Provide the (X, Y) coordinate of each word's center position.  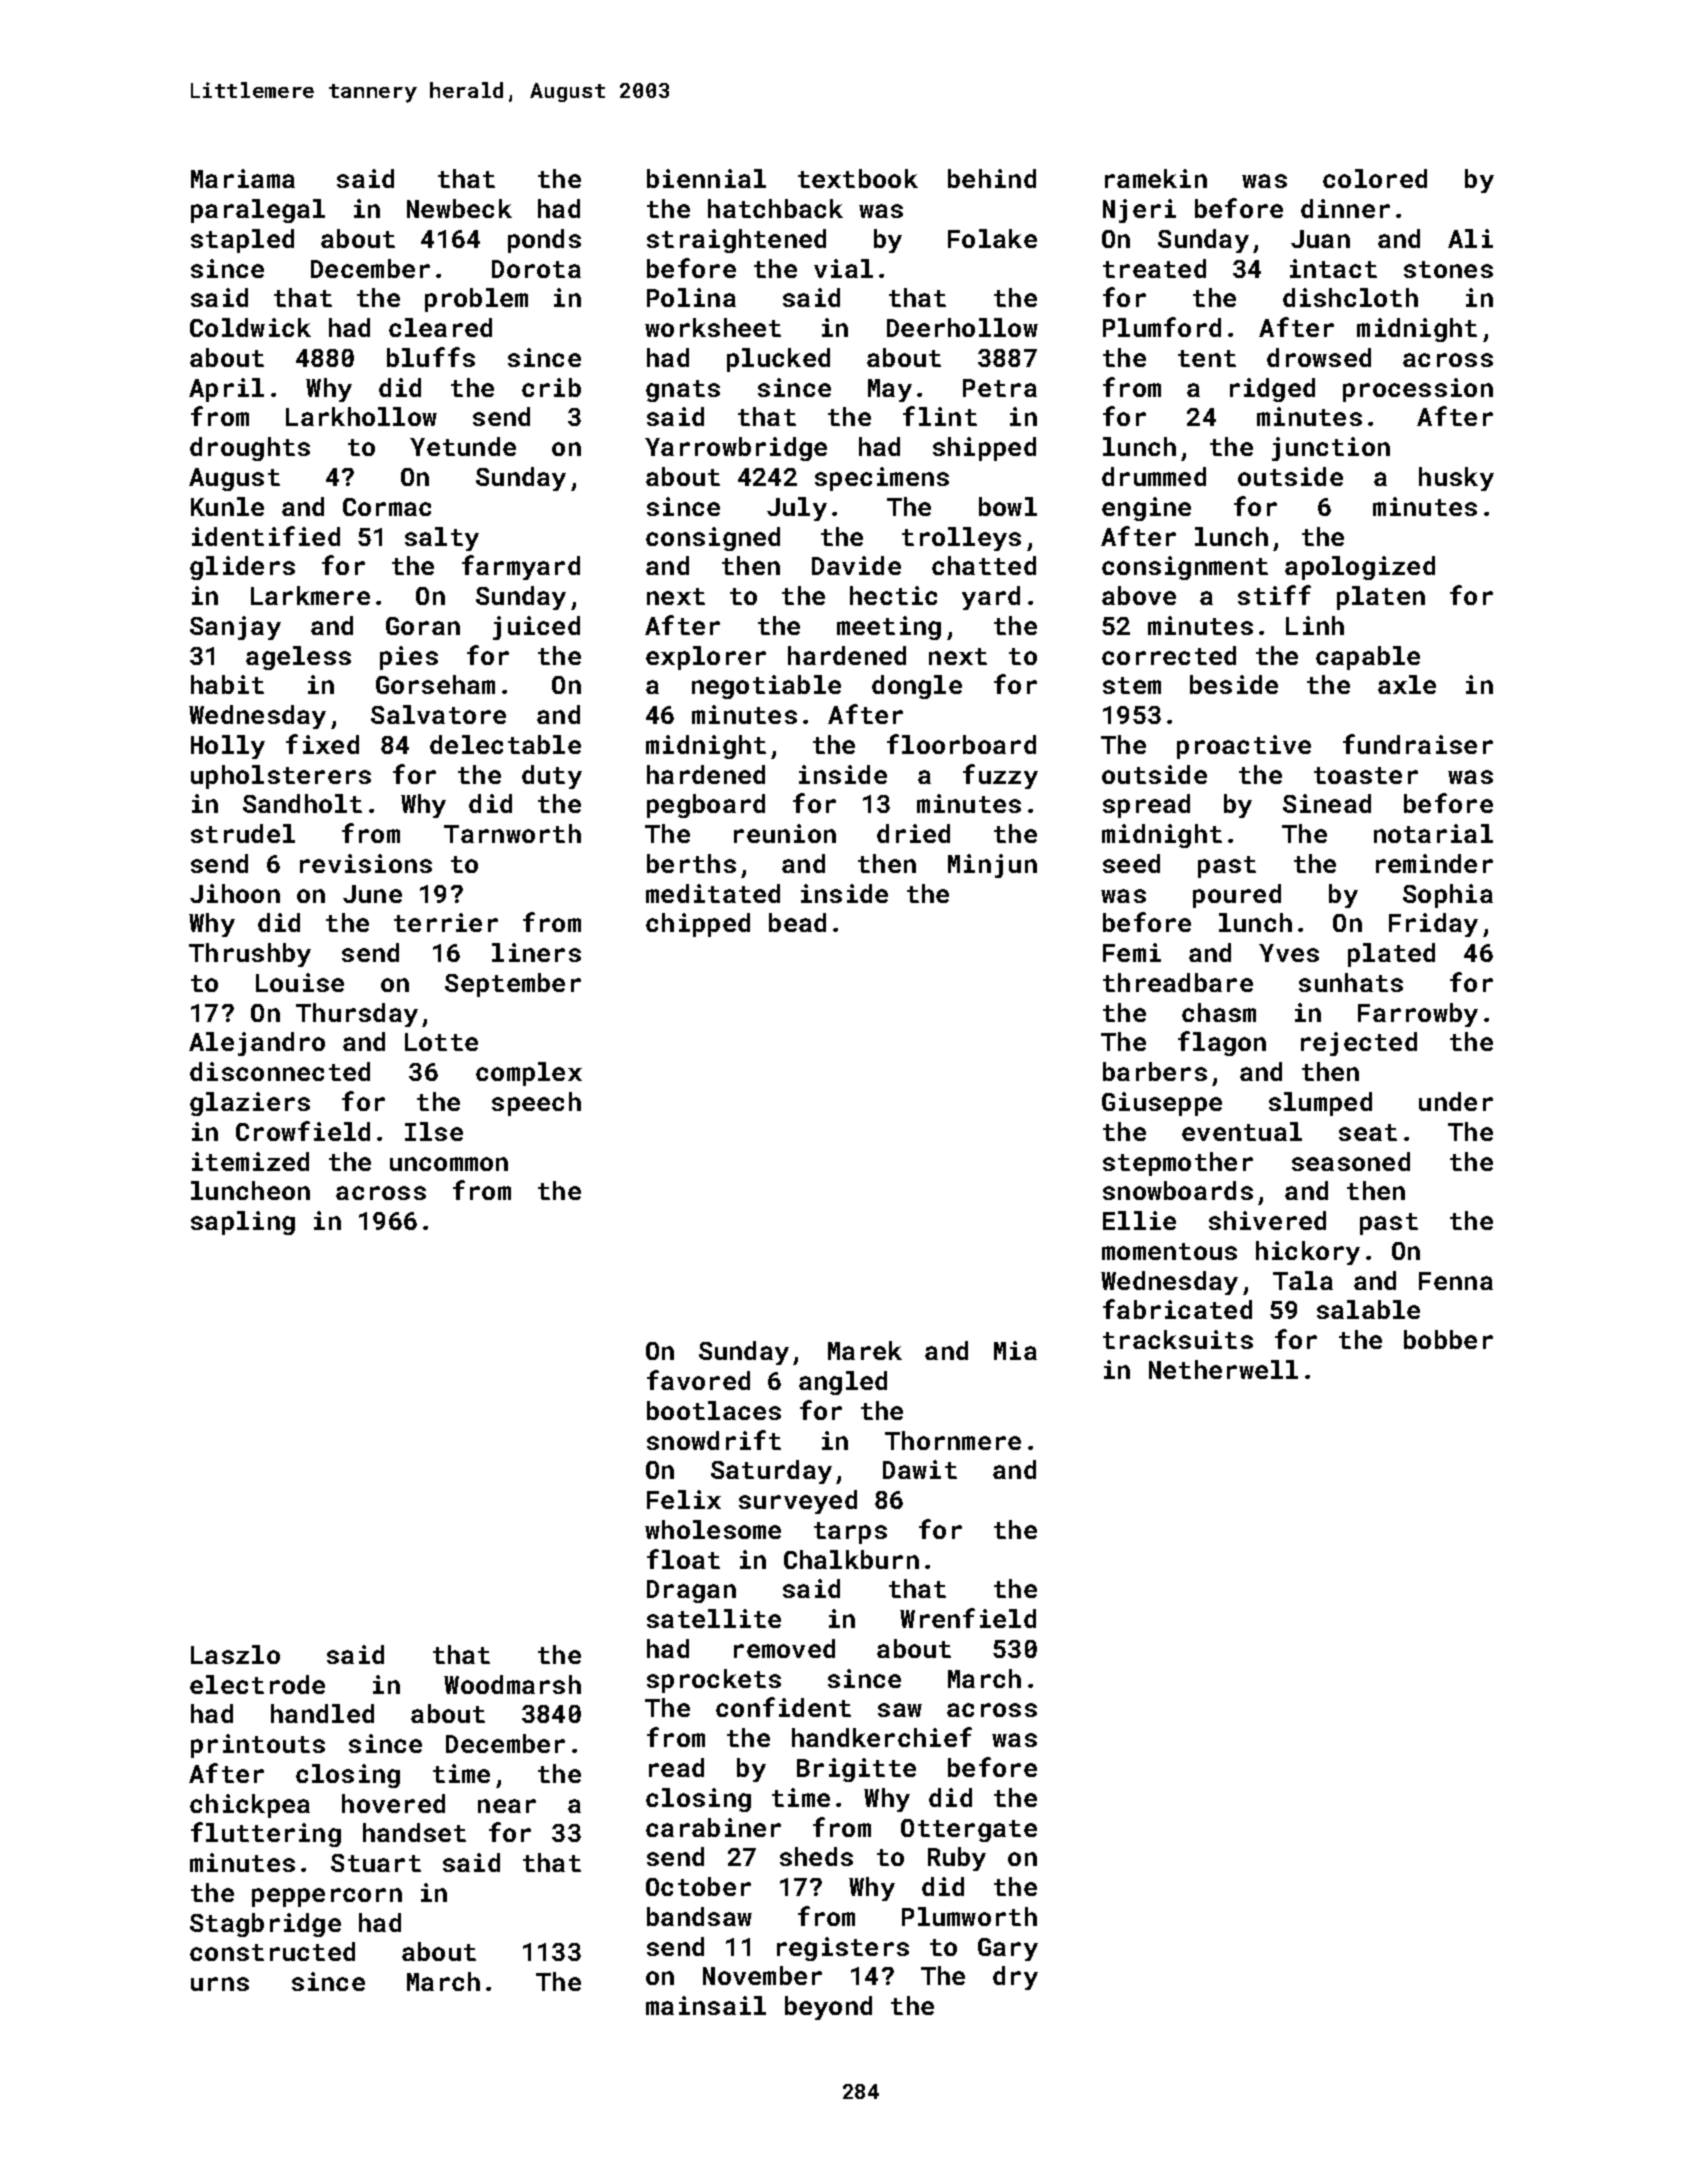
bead (797, 922)
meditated (713, 893)
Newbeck (459, 208)
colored (1375, 178)
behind (992, 178)
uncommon (449, 1164)
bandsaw (699, 1916)
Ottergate (969, 1830)
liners (536, 952)
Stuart (376, 1863)
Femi (1132, 952)
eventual (1242, 1131)
